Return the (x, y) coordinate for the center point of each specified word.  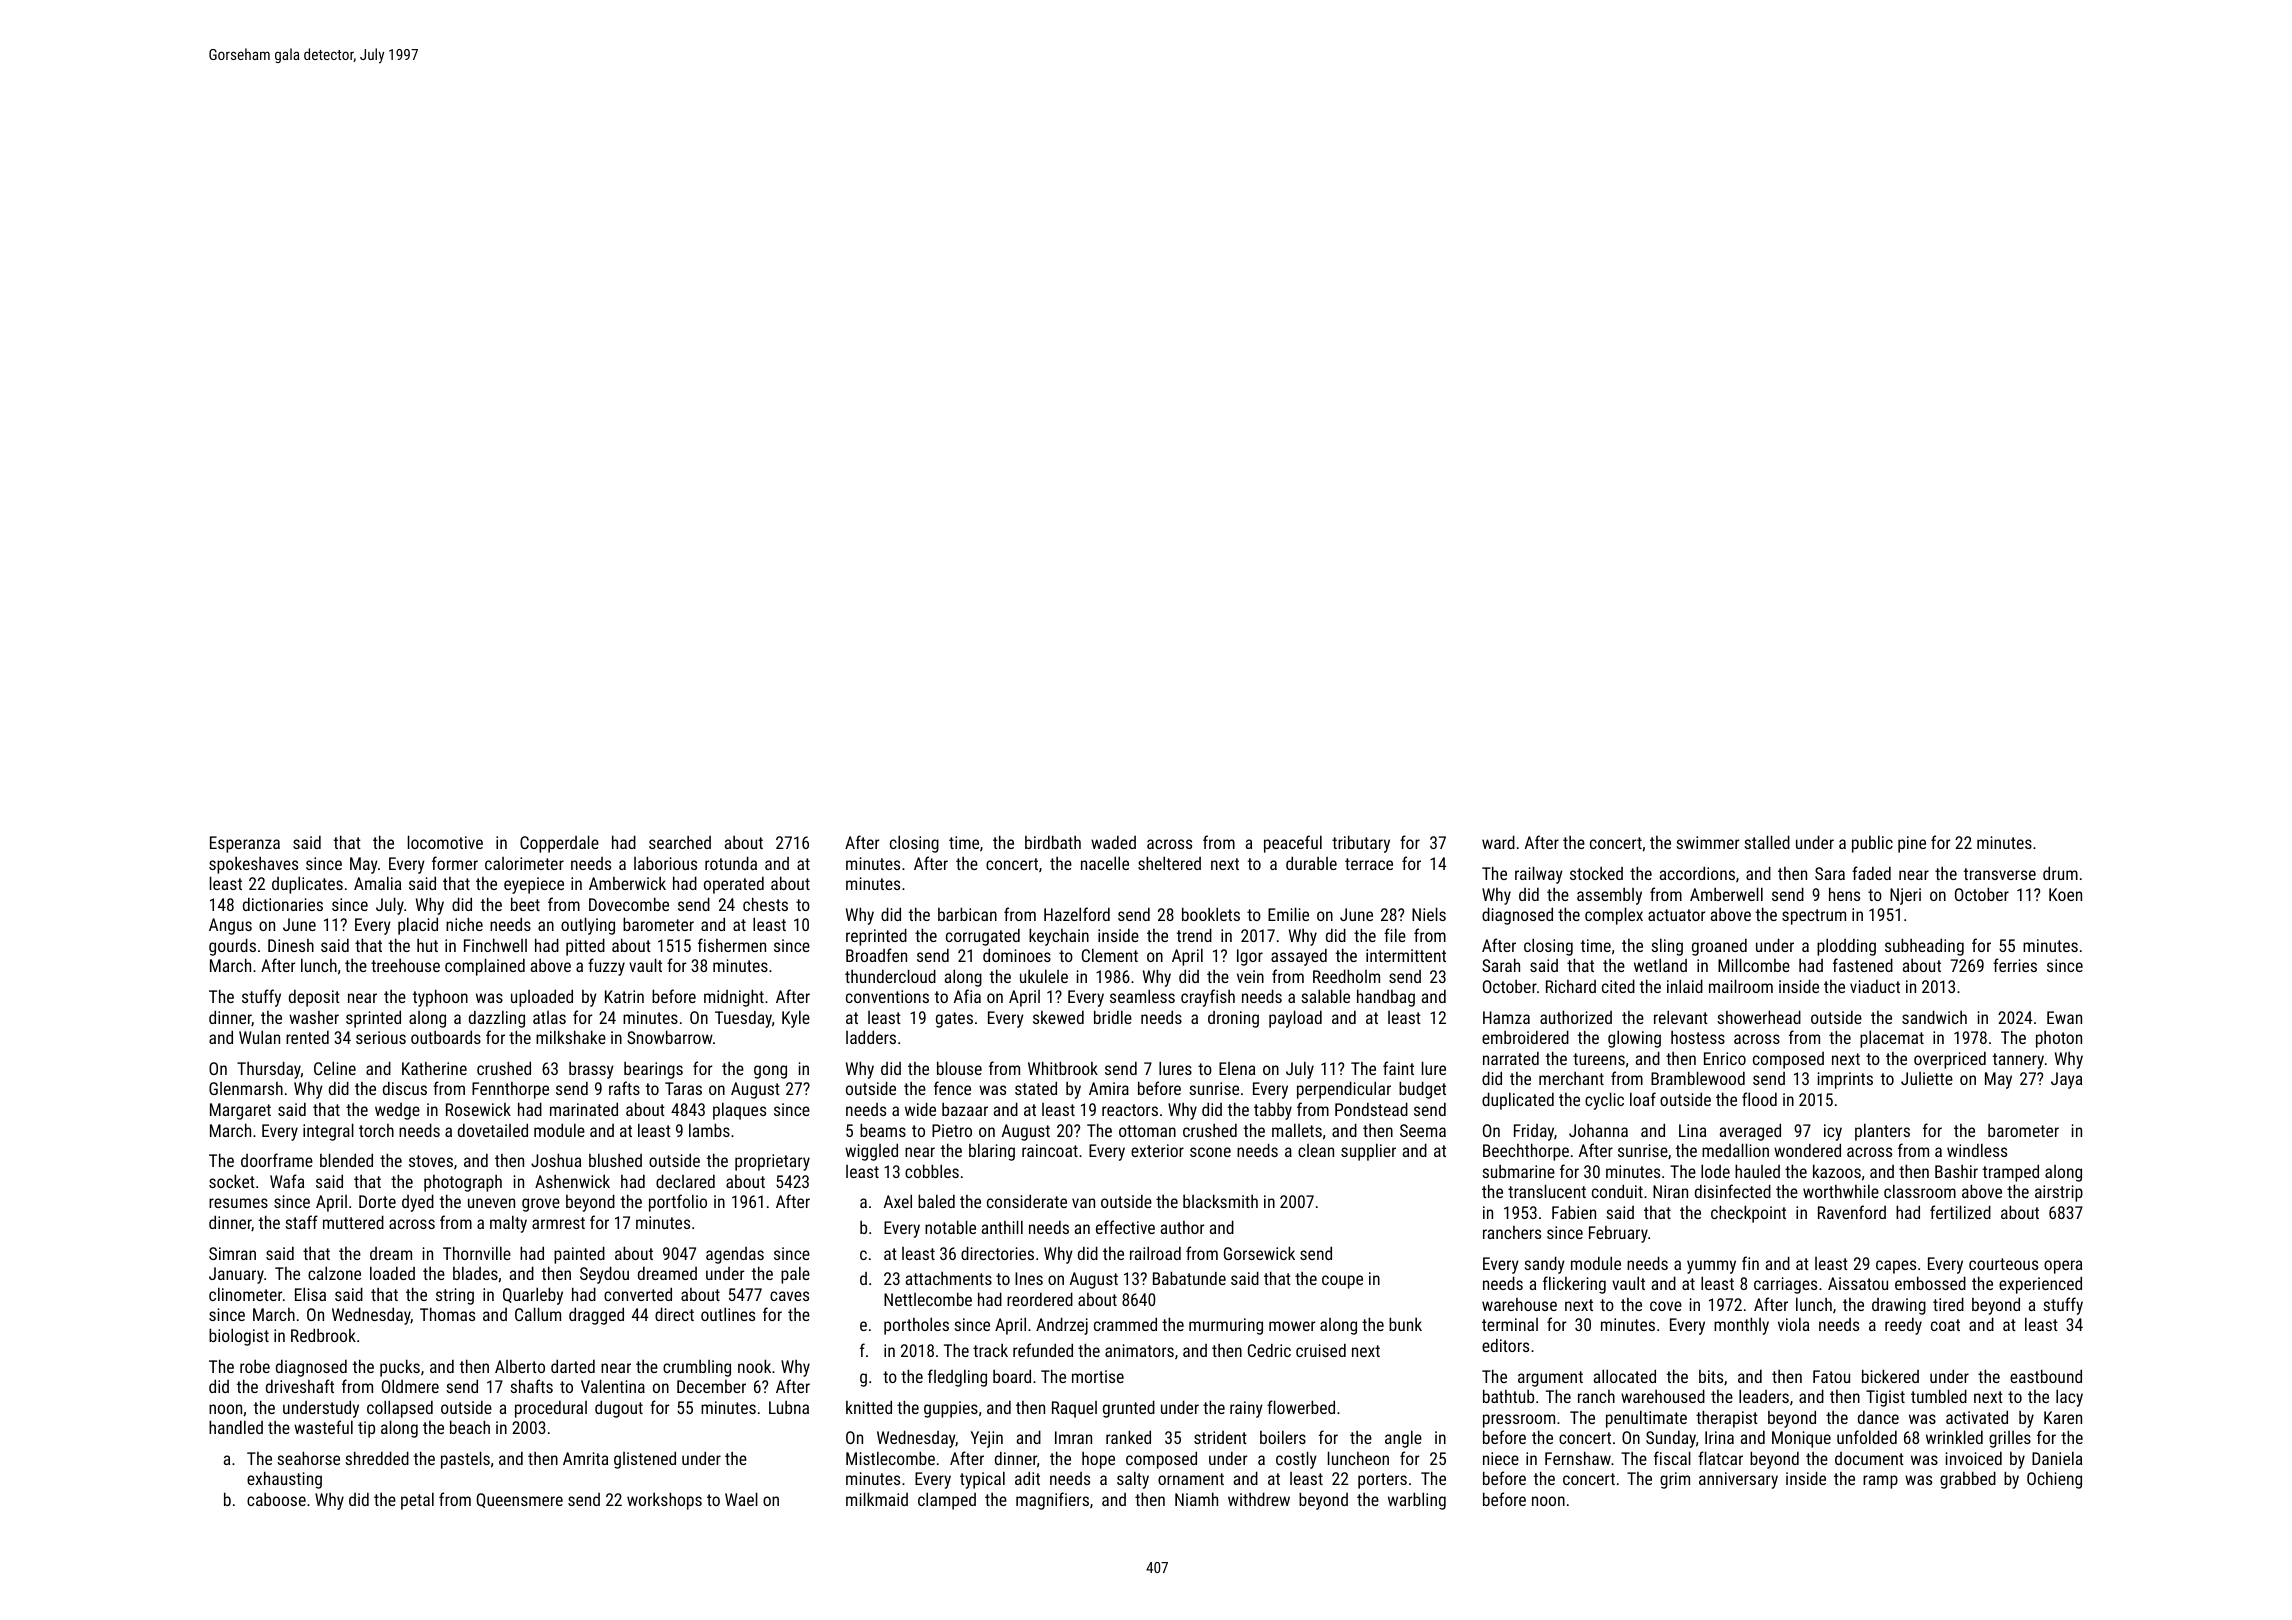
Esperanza (245, 844)
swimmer (1708, 842)
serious (381, 1037)
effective (1125, 1227)
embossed (1930, 1283)
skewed (1058, 1017)
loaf (1643, 1099)
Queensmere (520, 1500)
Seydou (604, 1275)
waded (1113, 842)
